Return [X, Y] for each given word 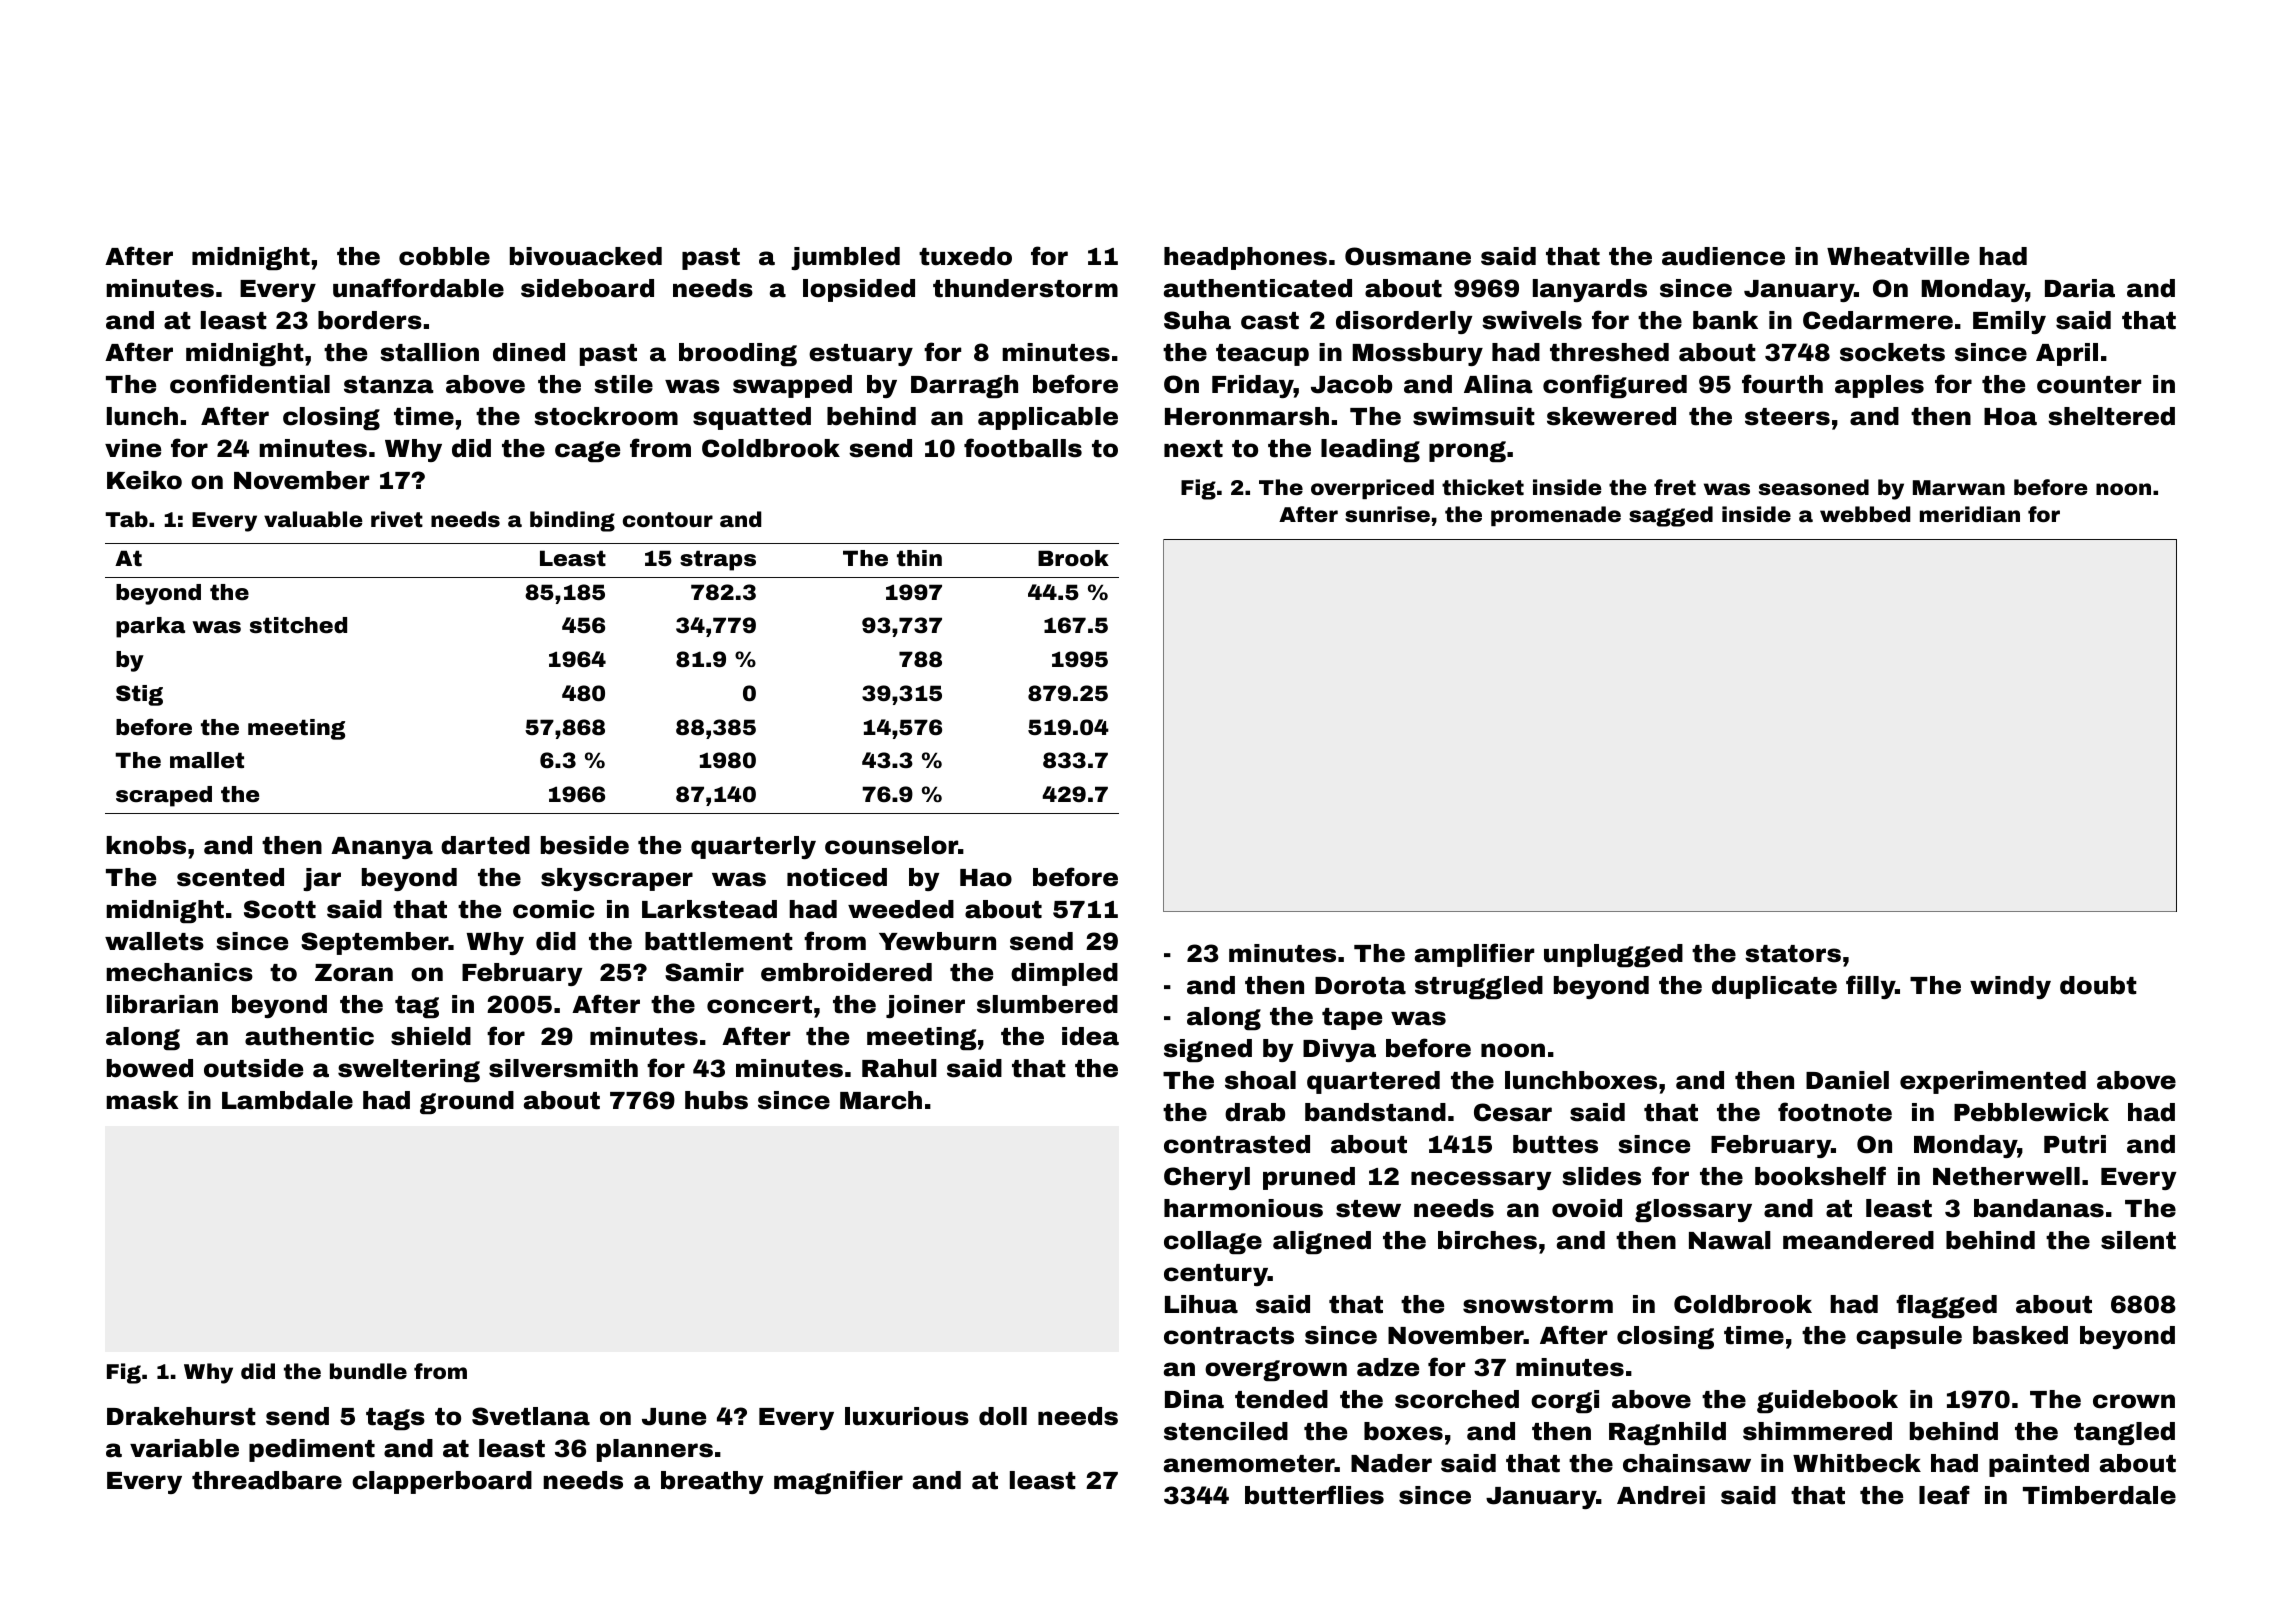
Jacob [1351, 384]
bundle [368, 1371]
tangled [2124, 1433]
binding [572, 521]
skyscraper [617, 879]
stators [1793, 954]
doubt [2098, 985]
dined [529, 352]
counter [2089, 385]
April [2067, 354]
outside [253, 1068]
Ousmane [1408, 256]
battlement [719, 941]
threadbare [267, 1480]
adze [1388, 1367]
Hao [986, 878]
